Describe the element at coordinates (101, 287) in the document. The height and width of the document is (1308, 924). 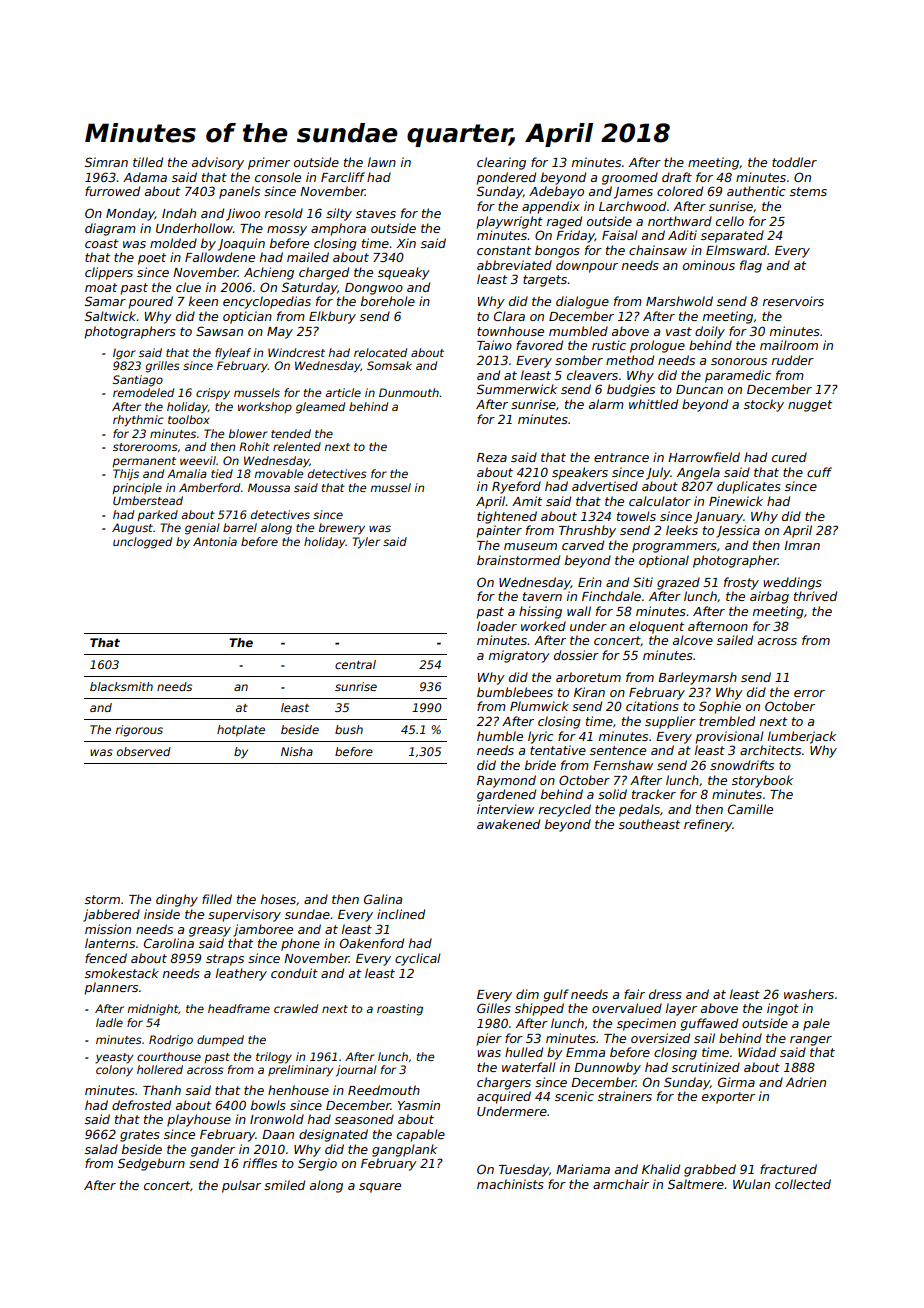
I see `moat` at that location.
